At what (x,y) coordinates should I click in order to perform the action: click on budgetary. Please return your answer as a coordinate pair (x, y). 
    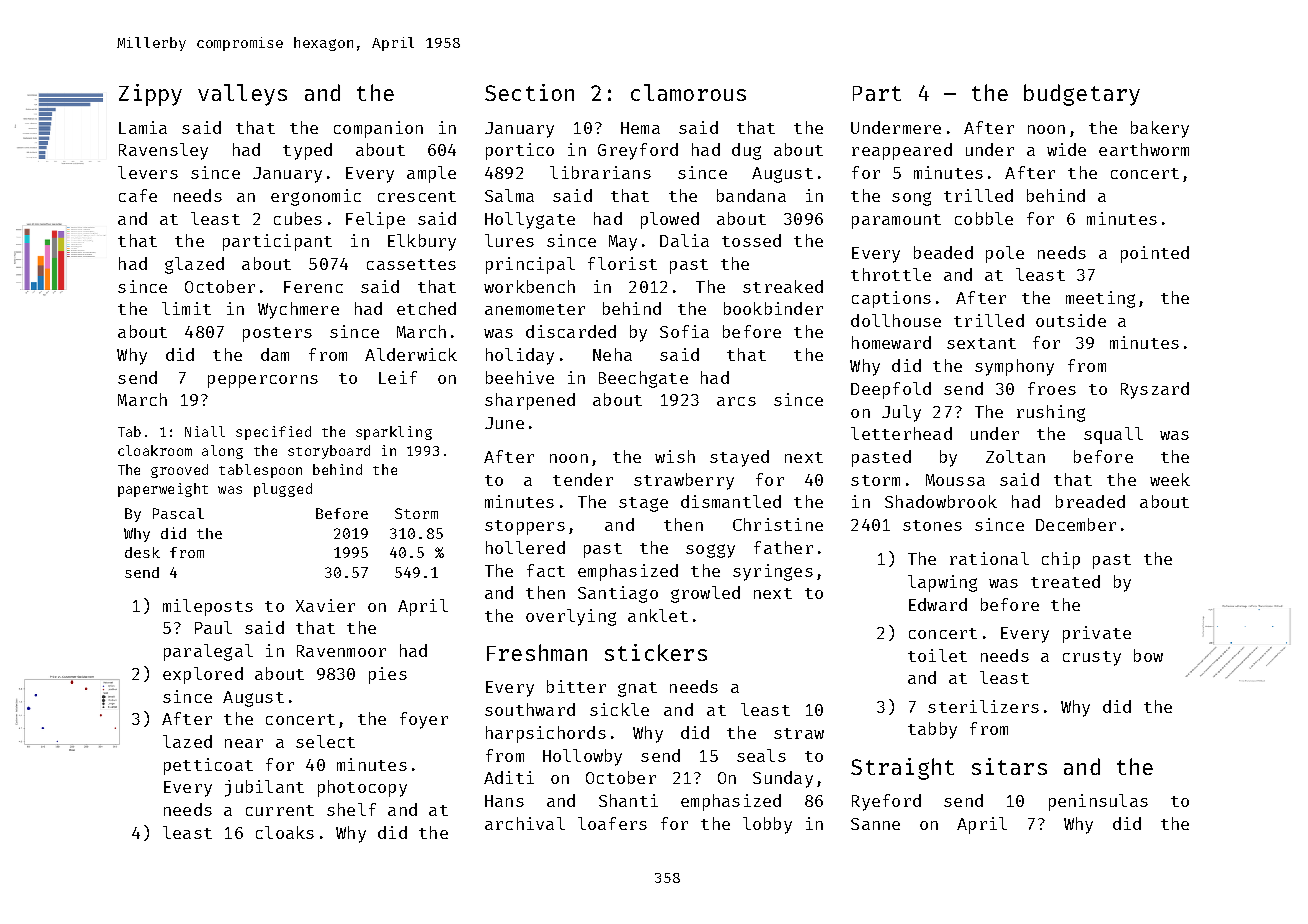
    Looking at the image, I should click on (1082, 95).
